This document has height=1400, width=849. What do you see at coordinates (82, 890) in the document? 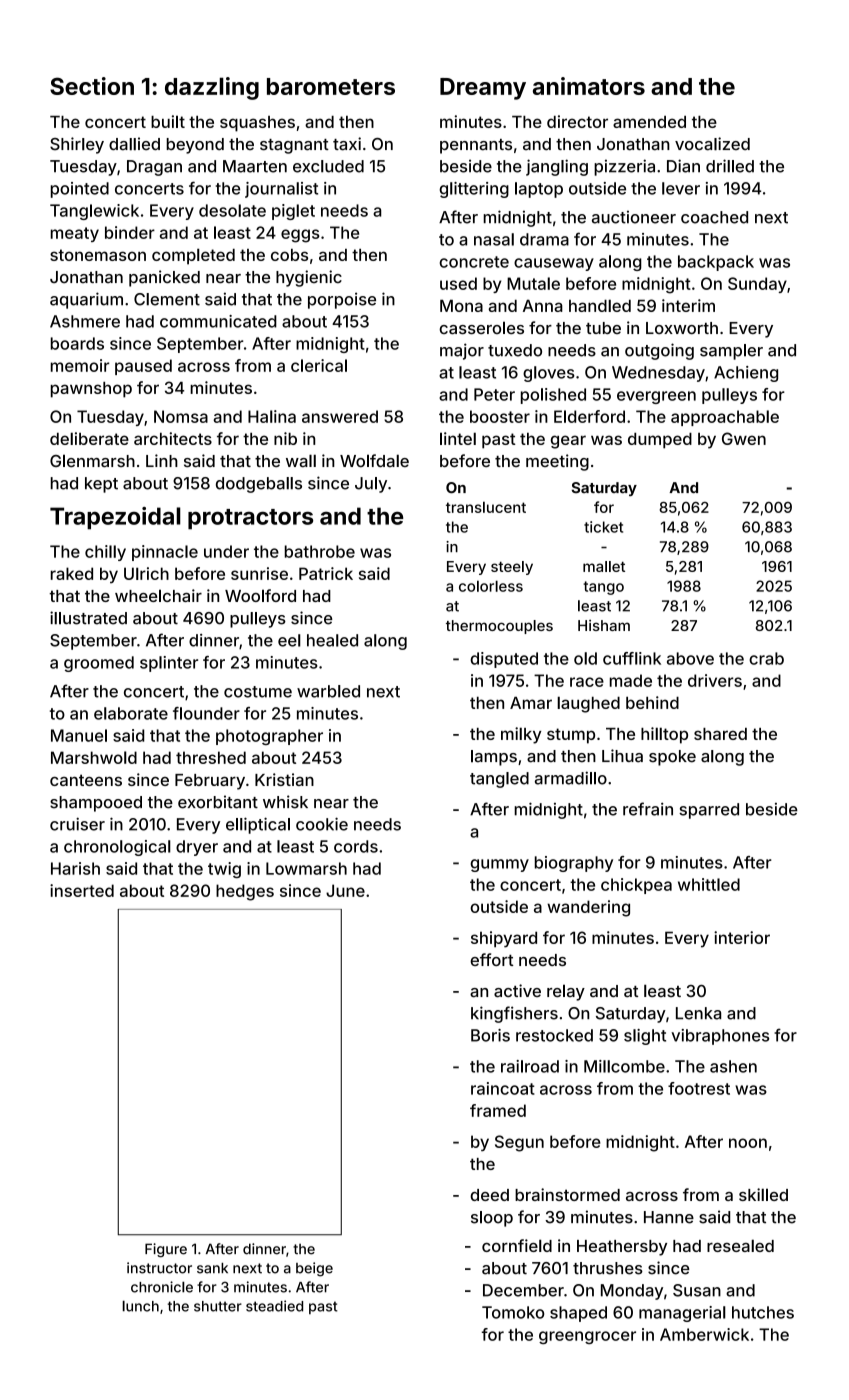
I see `inserted` at bounding box center [82, 890].
